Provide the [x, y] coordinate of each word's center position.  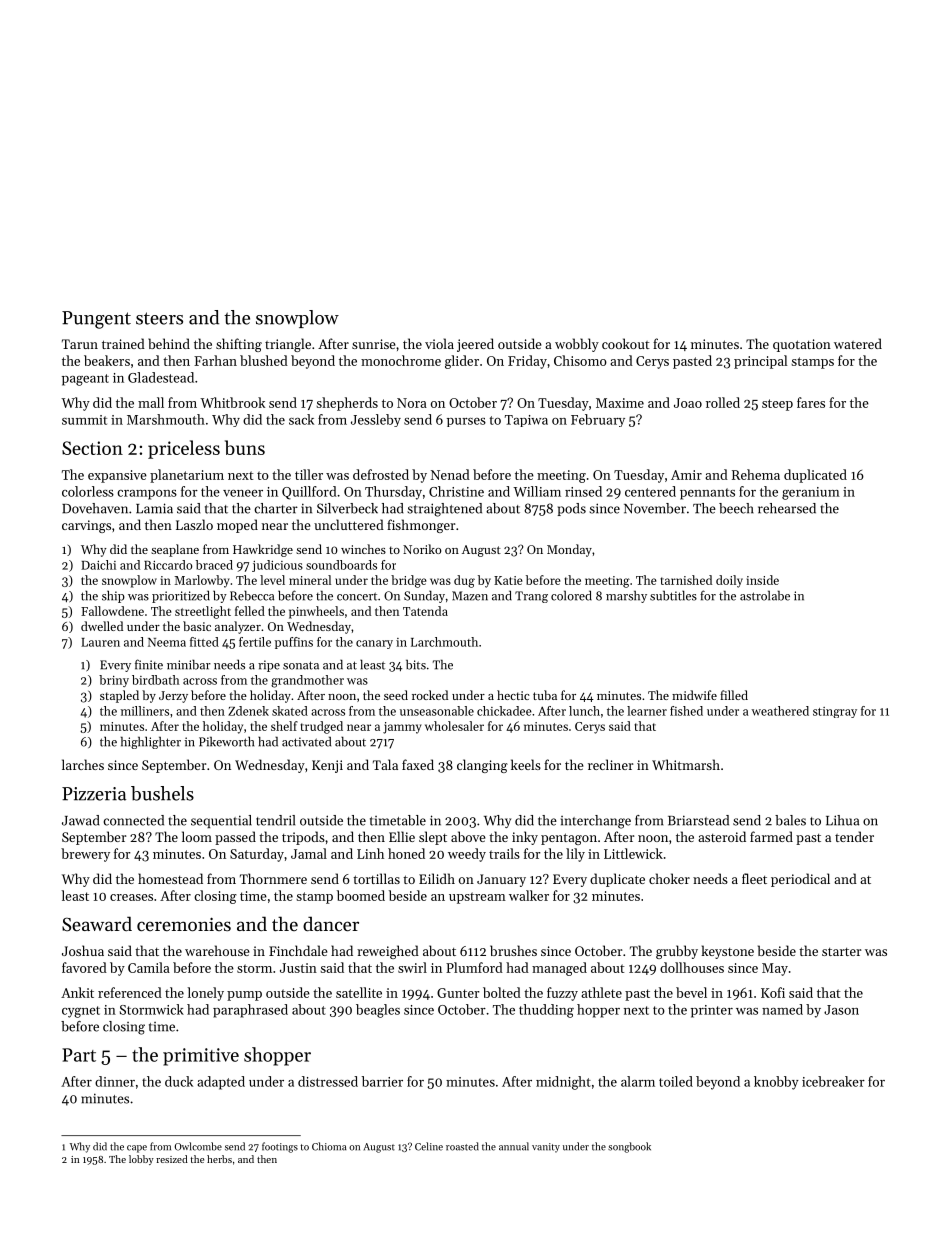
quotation [802, 345]
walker [529, 895]
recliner [610, 764]
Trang [531, 597]
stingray [835, 712]
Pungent [96, 320]
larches [83, 764]
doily [729, 581]
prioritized [181, 596]
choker [669, 878]
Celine [429, 1146]
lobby [141, 1160]
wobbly [577, 345]
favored [84, 967]
